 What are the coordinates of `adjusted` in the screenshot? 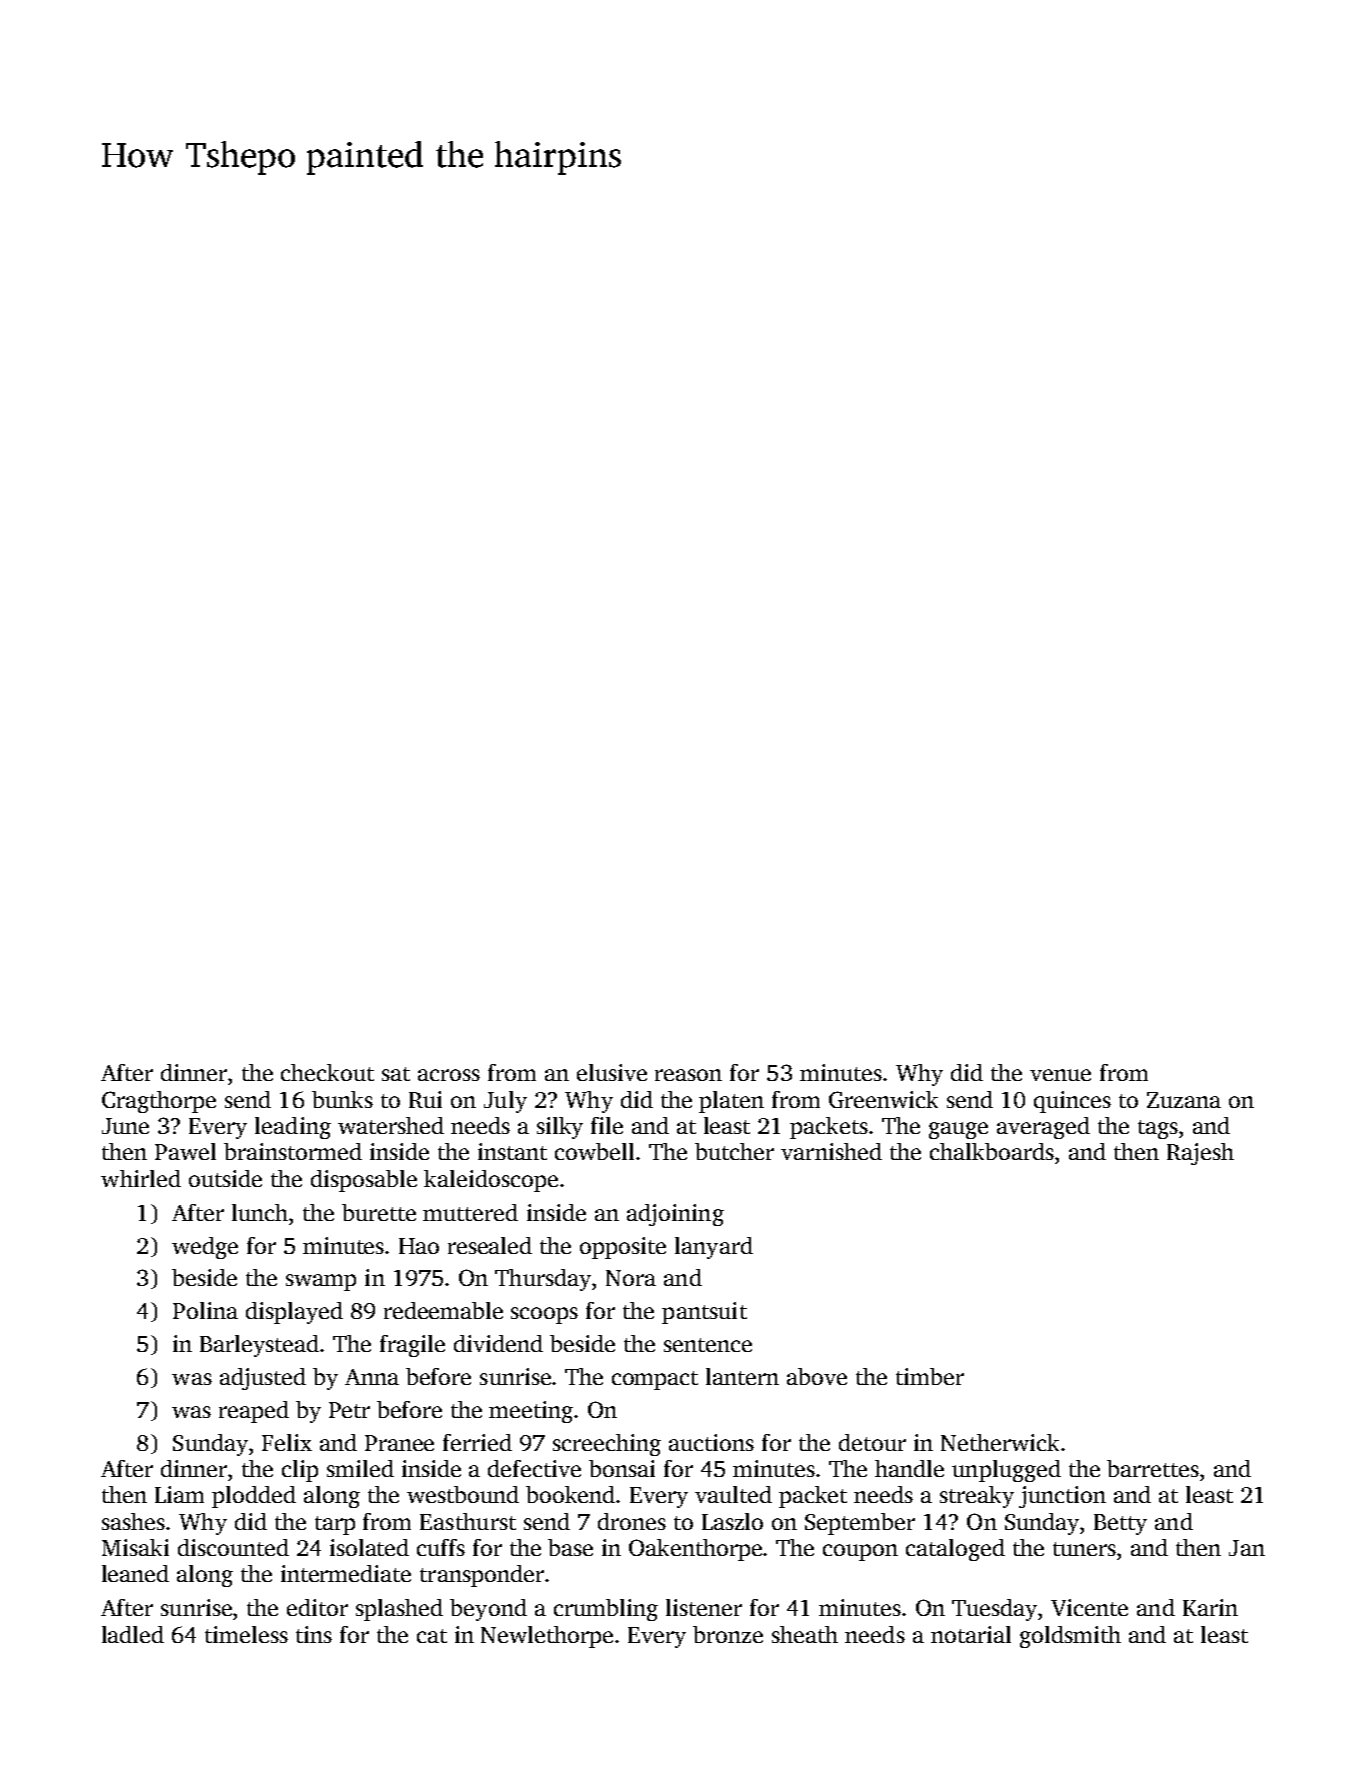 It's located at (263, 1379).
